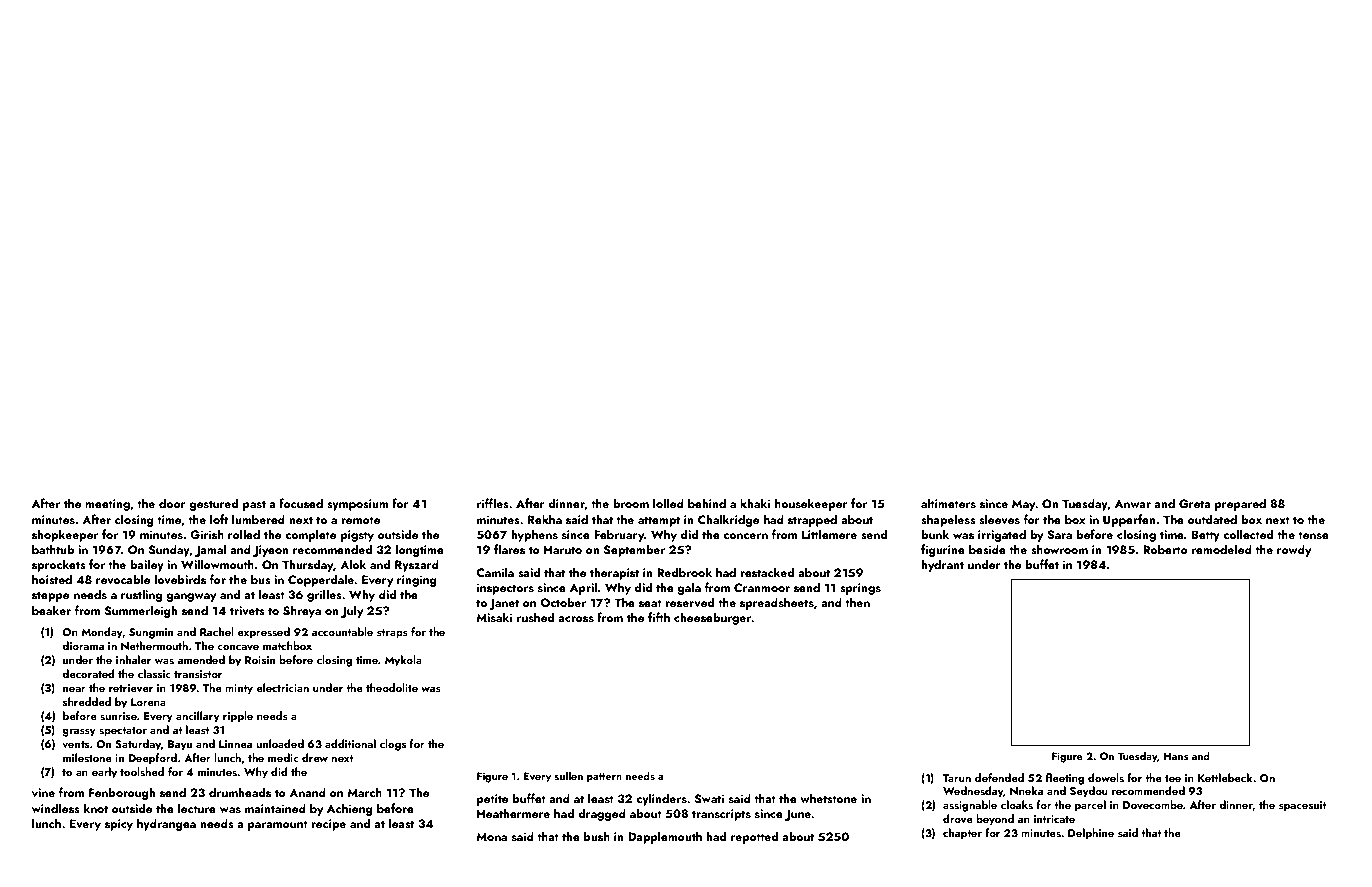 Image resolution: width=1372 pixels, height=887 pixels. What do you see at coordinates (260, 660) in the screenshot?
I see `Roisin` at bounding box center [260, 660].
